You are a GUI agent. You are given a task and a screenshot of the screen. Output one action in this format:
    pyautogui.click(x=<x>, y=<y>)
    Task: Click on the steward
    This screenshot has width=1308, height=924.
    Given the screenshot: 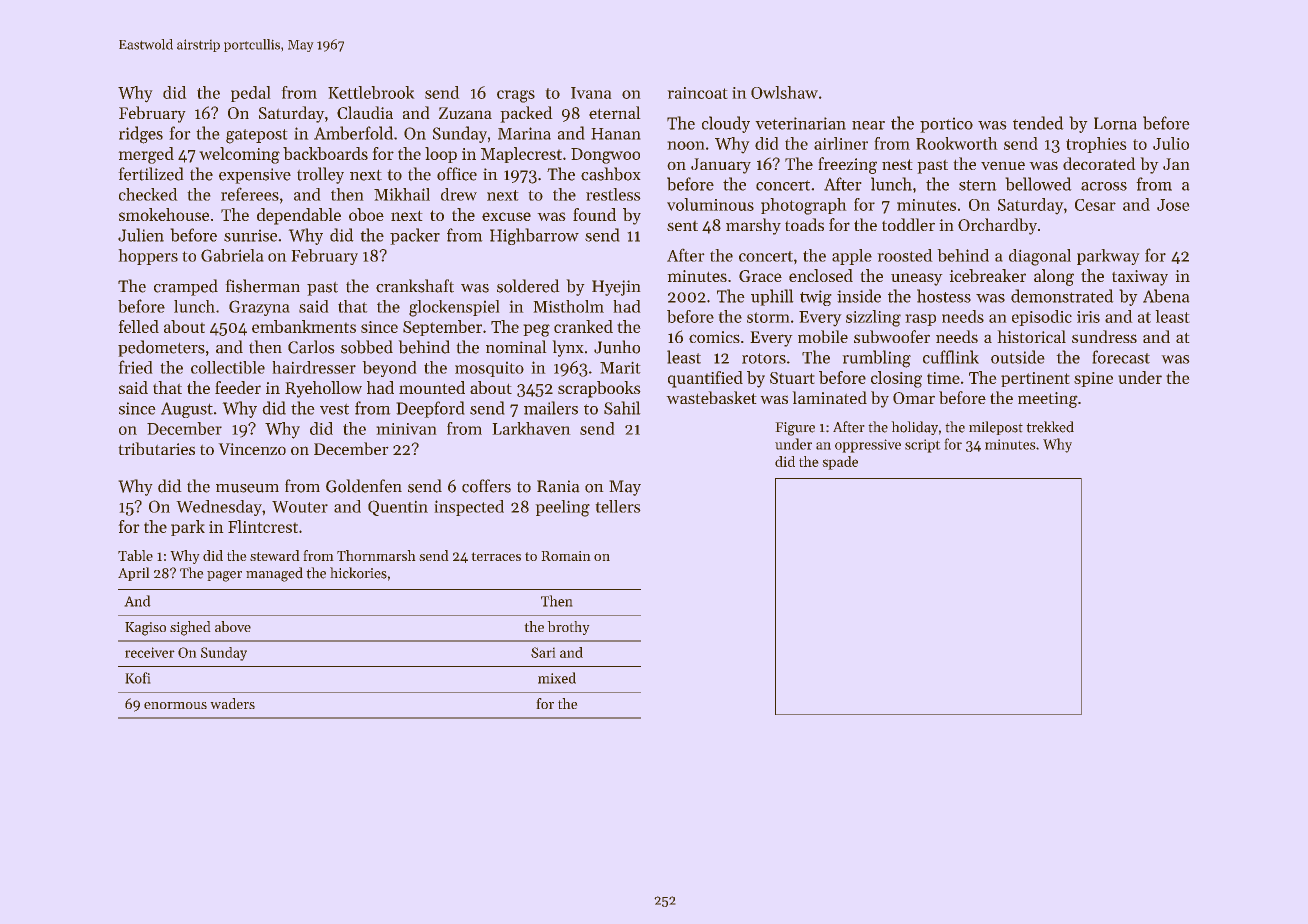 What is the action you would take?
    pyautogui.click(x=275, y=555)
